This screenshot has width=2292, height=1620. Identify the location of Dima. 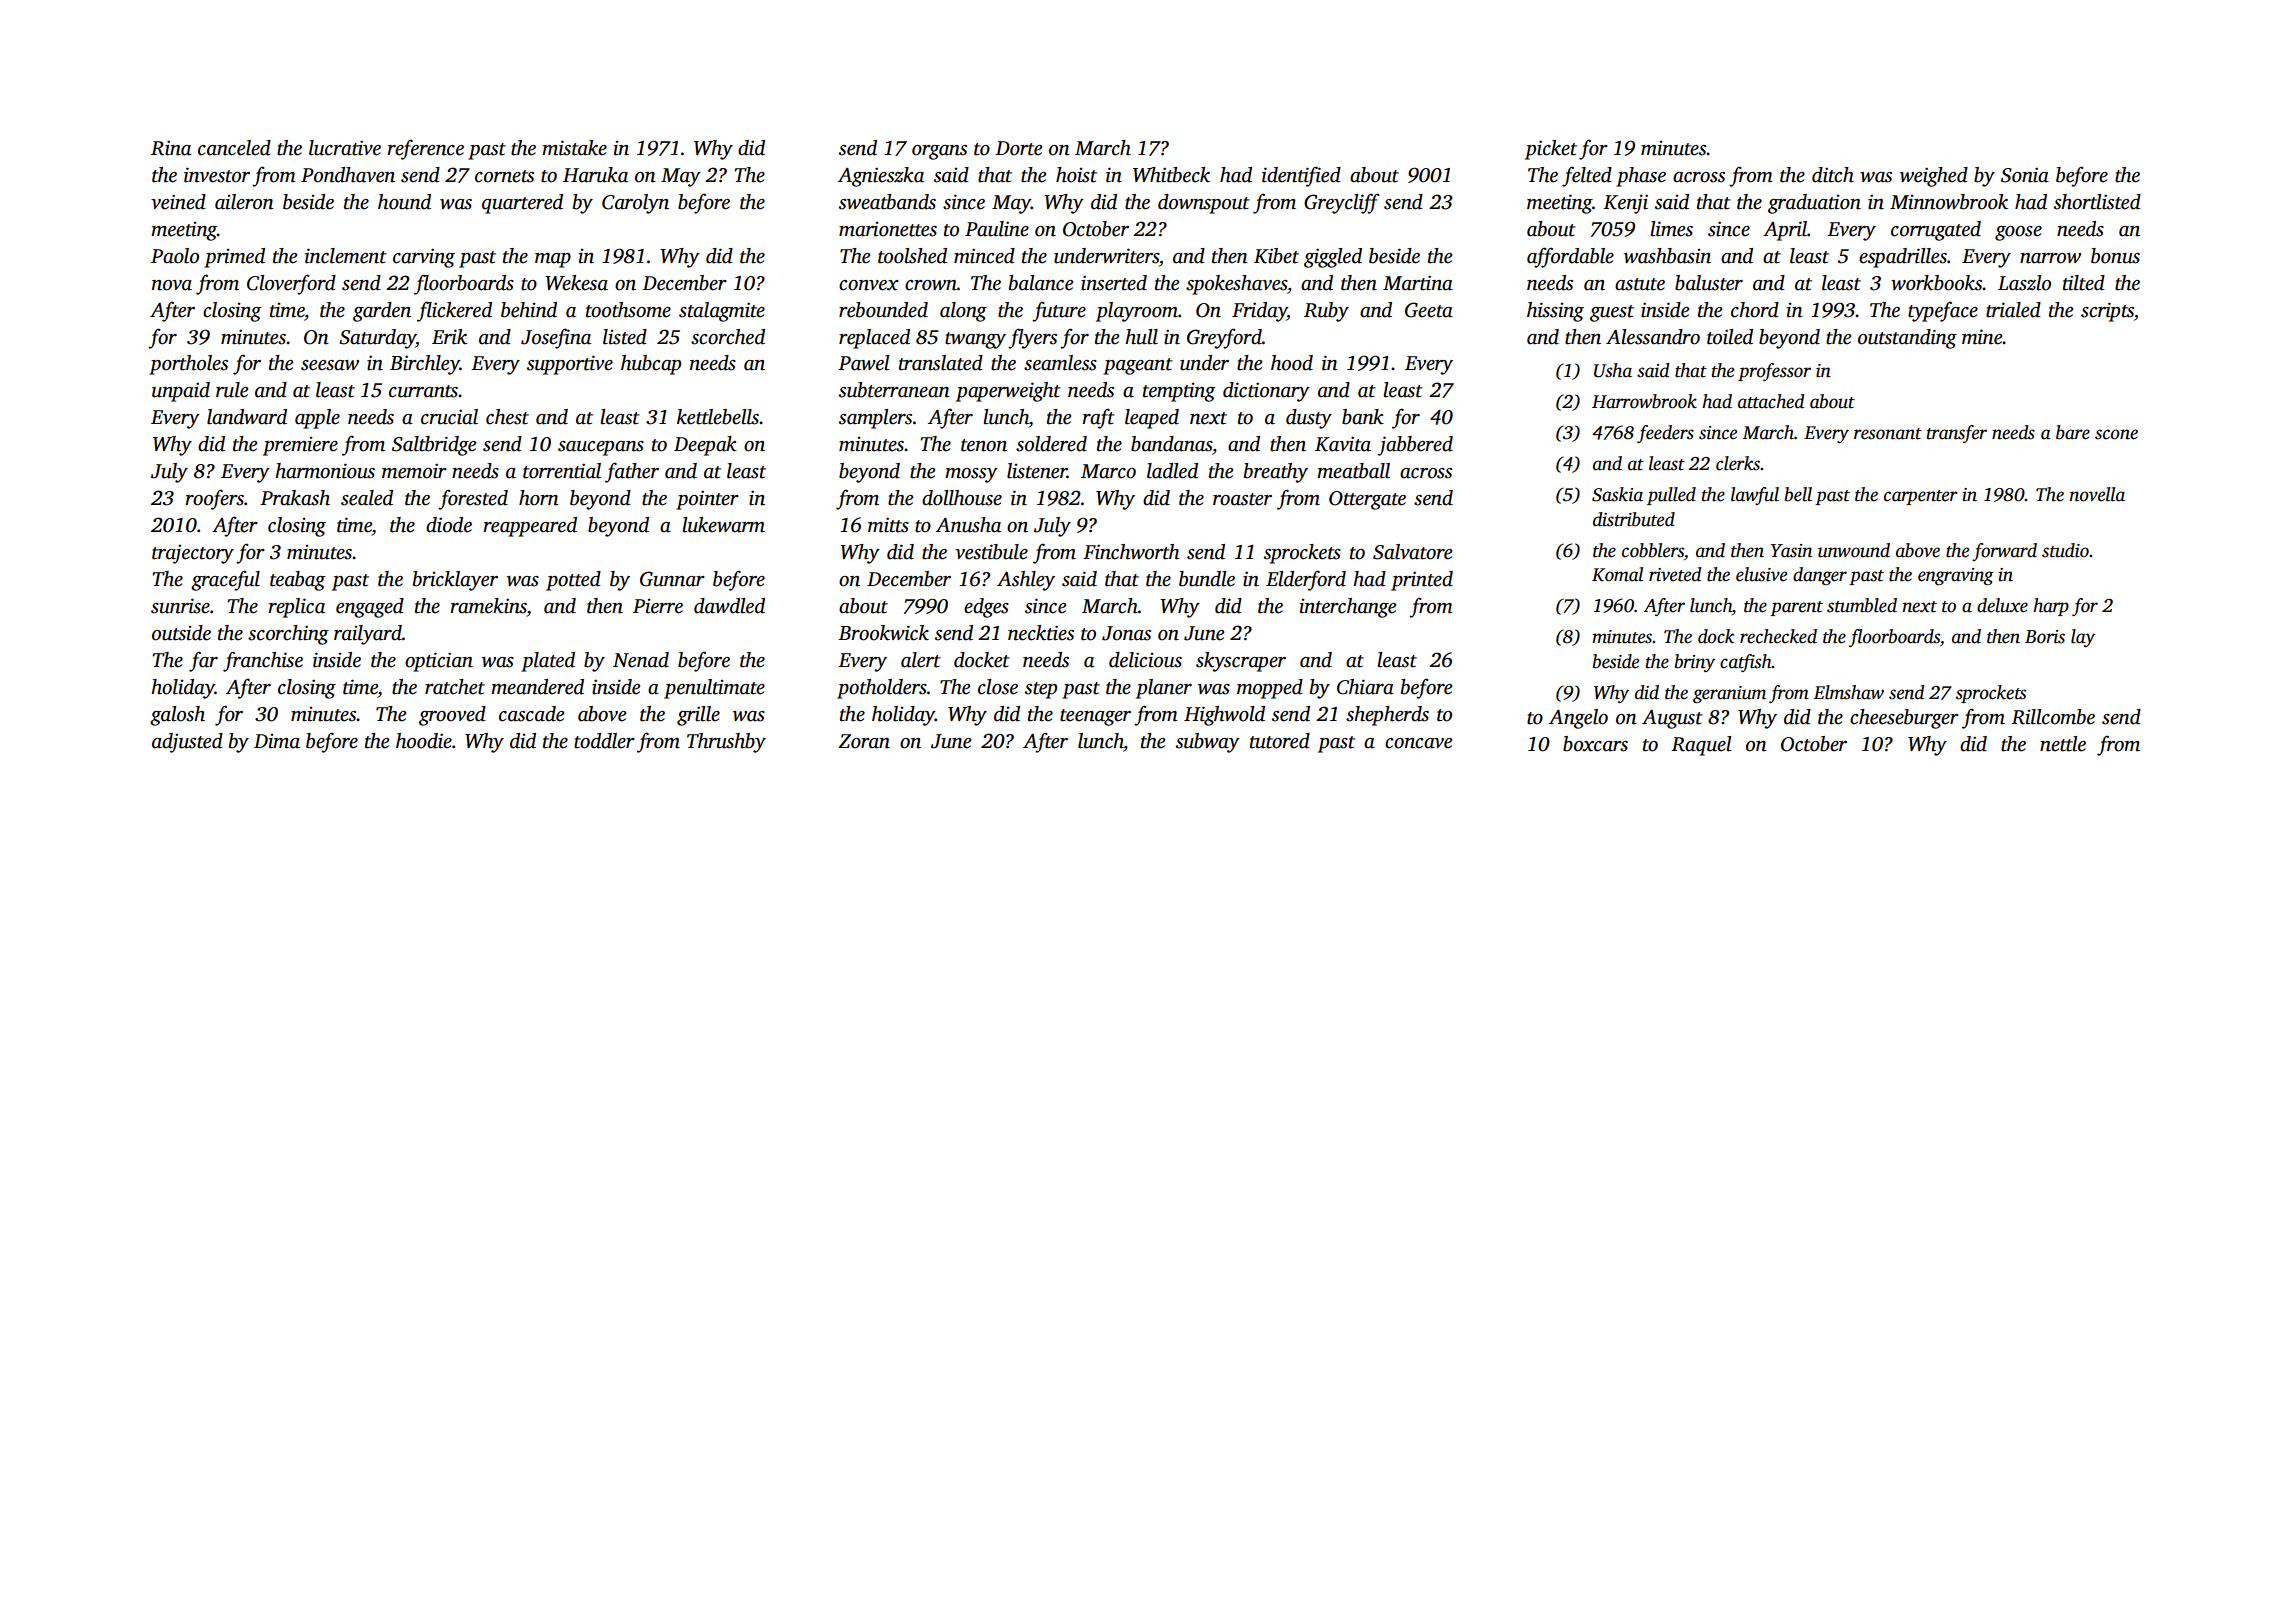
(277, 741).
